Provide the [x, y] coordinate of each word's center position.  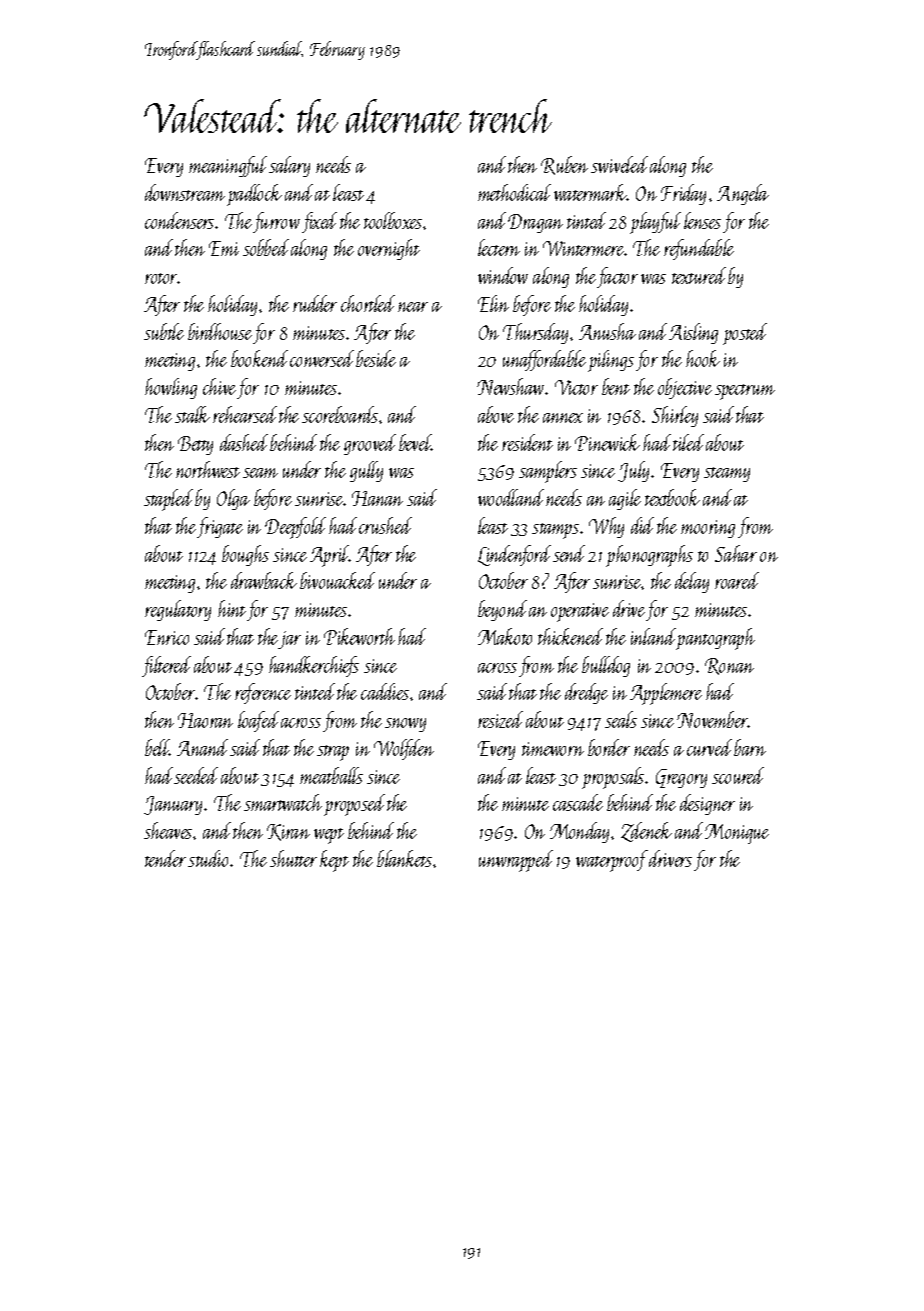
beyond [502, 610]
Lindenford [514, 555]
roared [737, 580]
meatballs [331, 775]
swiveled [619, 164]
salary [289, 166]
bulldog [606, 666]
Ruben [564, 165]
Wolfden [404, 749]
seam [260, 473]
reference [263, 693]
